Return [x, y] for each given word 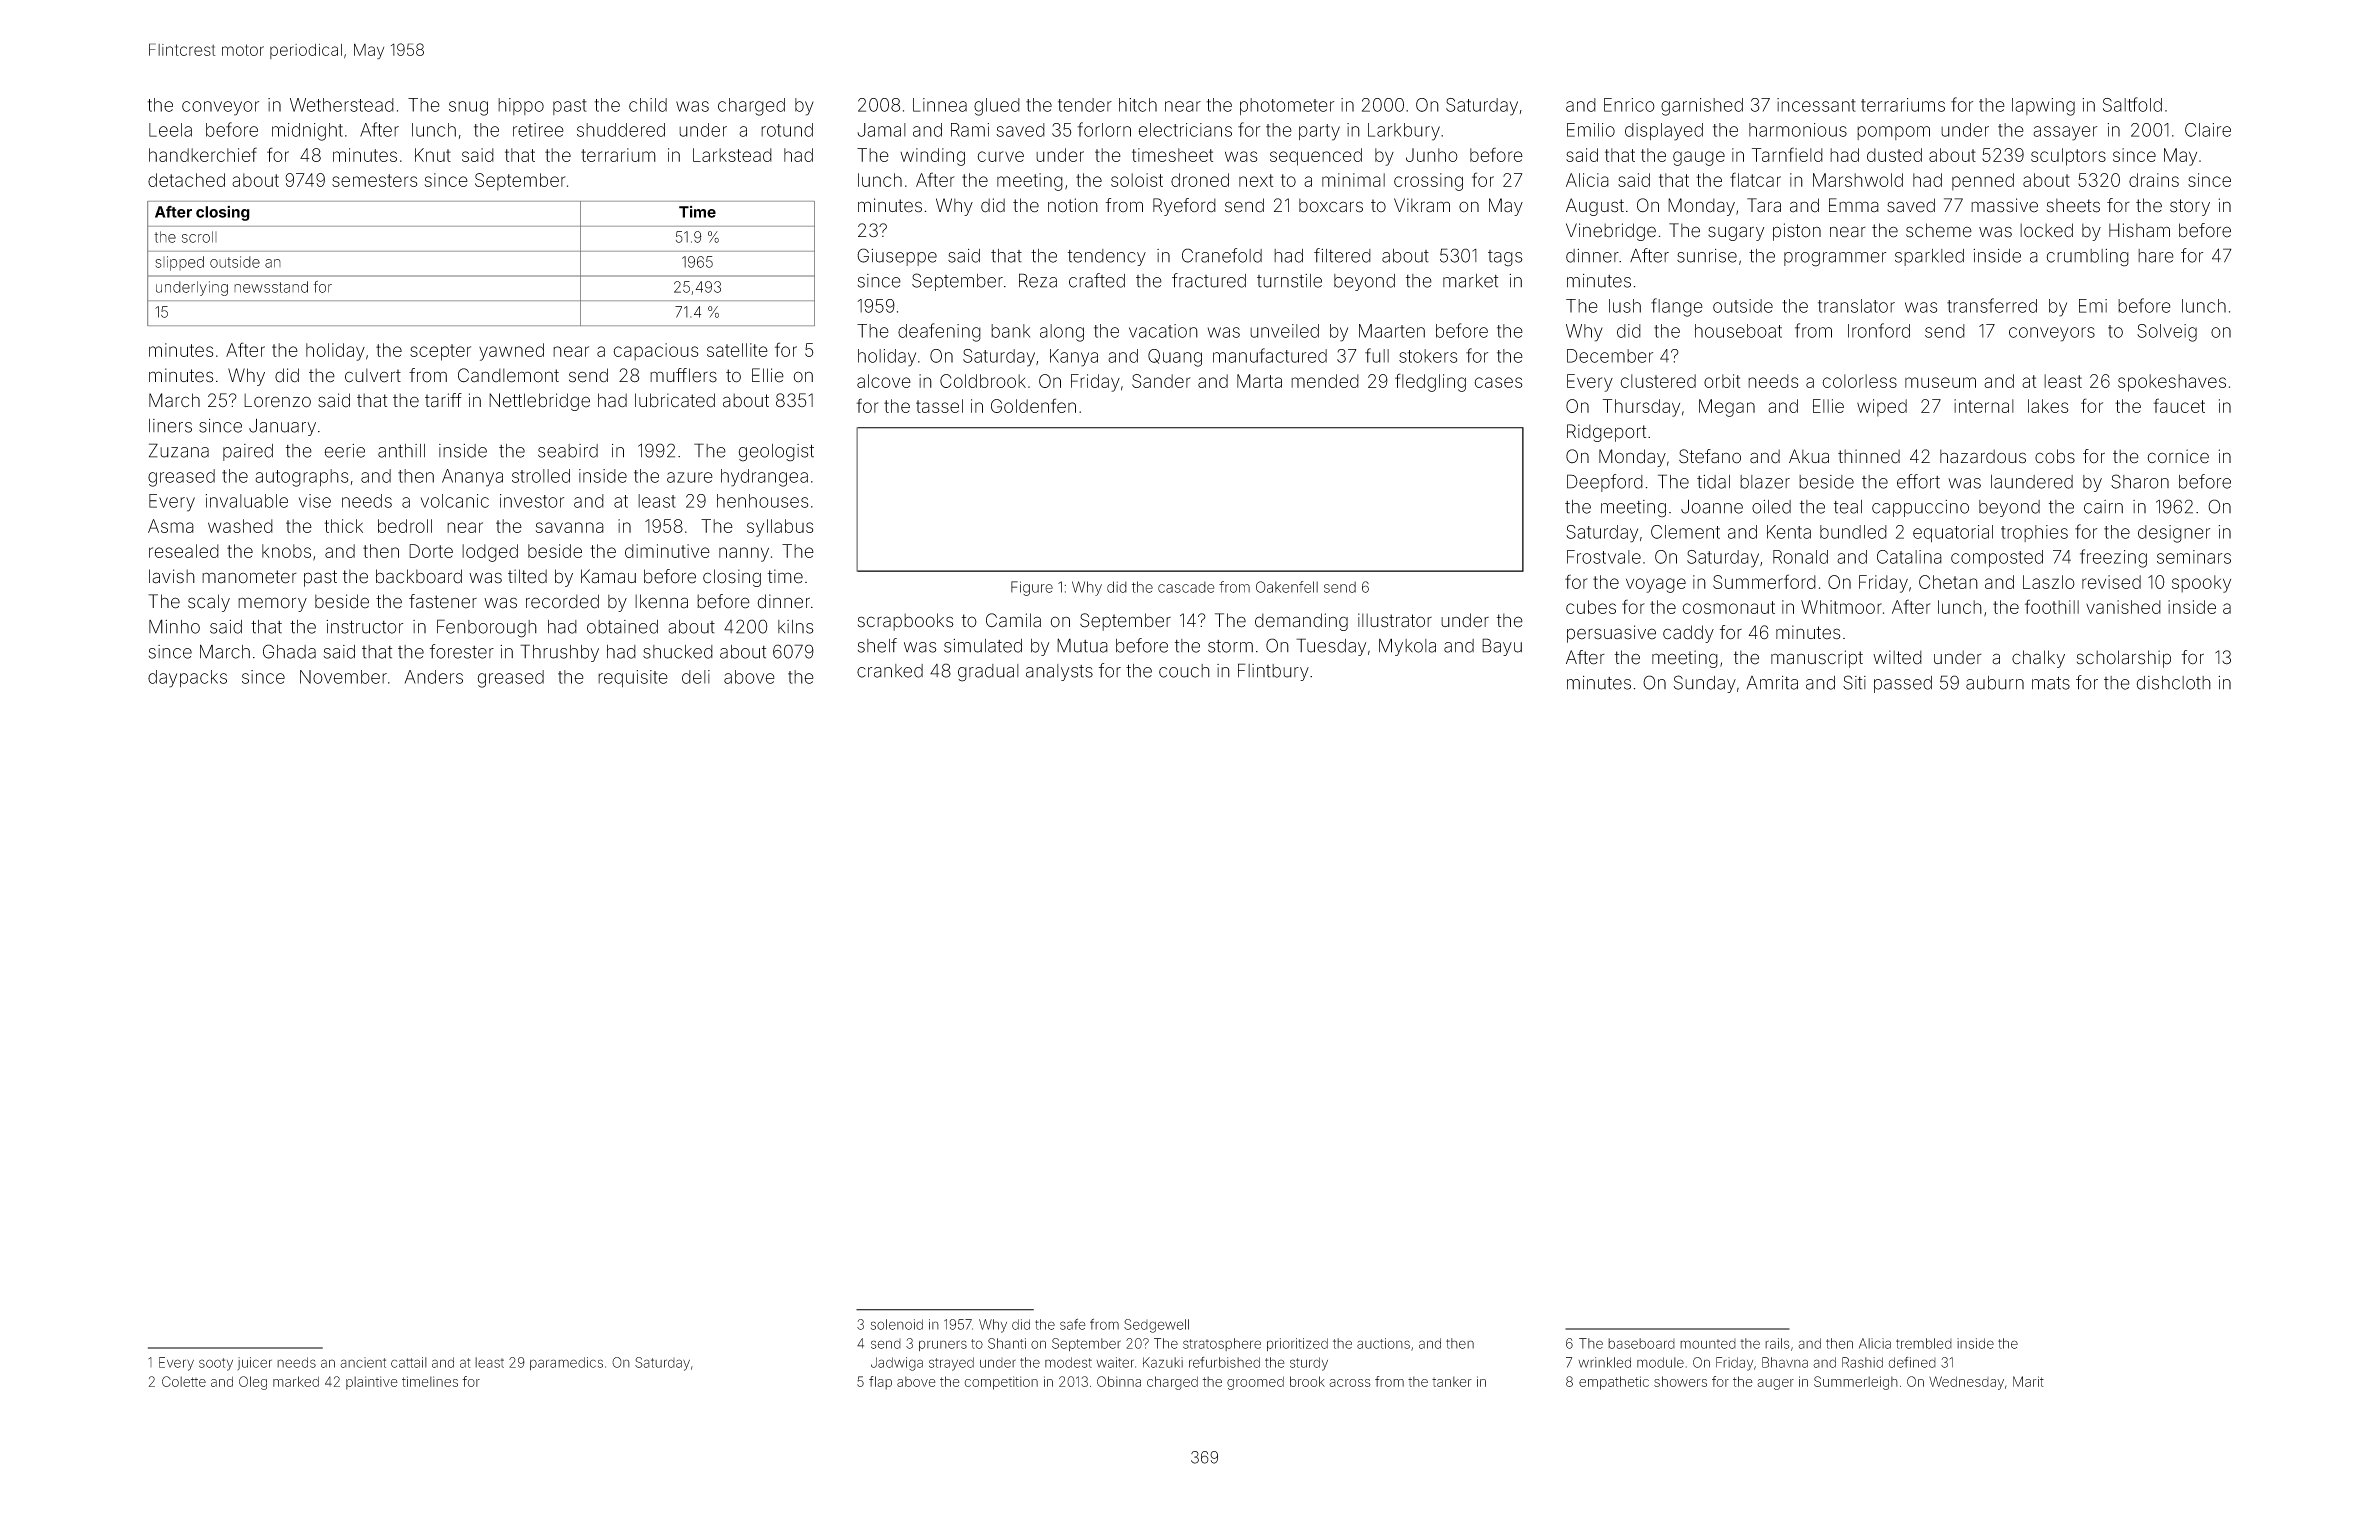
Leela [170, 130]
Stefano [1710, 456]
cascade [1186, 587]
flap [880, 1383]
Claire [2208, 130]
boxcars [1331, 205]
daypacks [187, 679]
